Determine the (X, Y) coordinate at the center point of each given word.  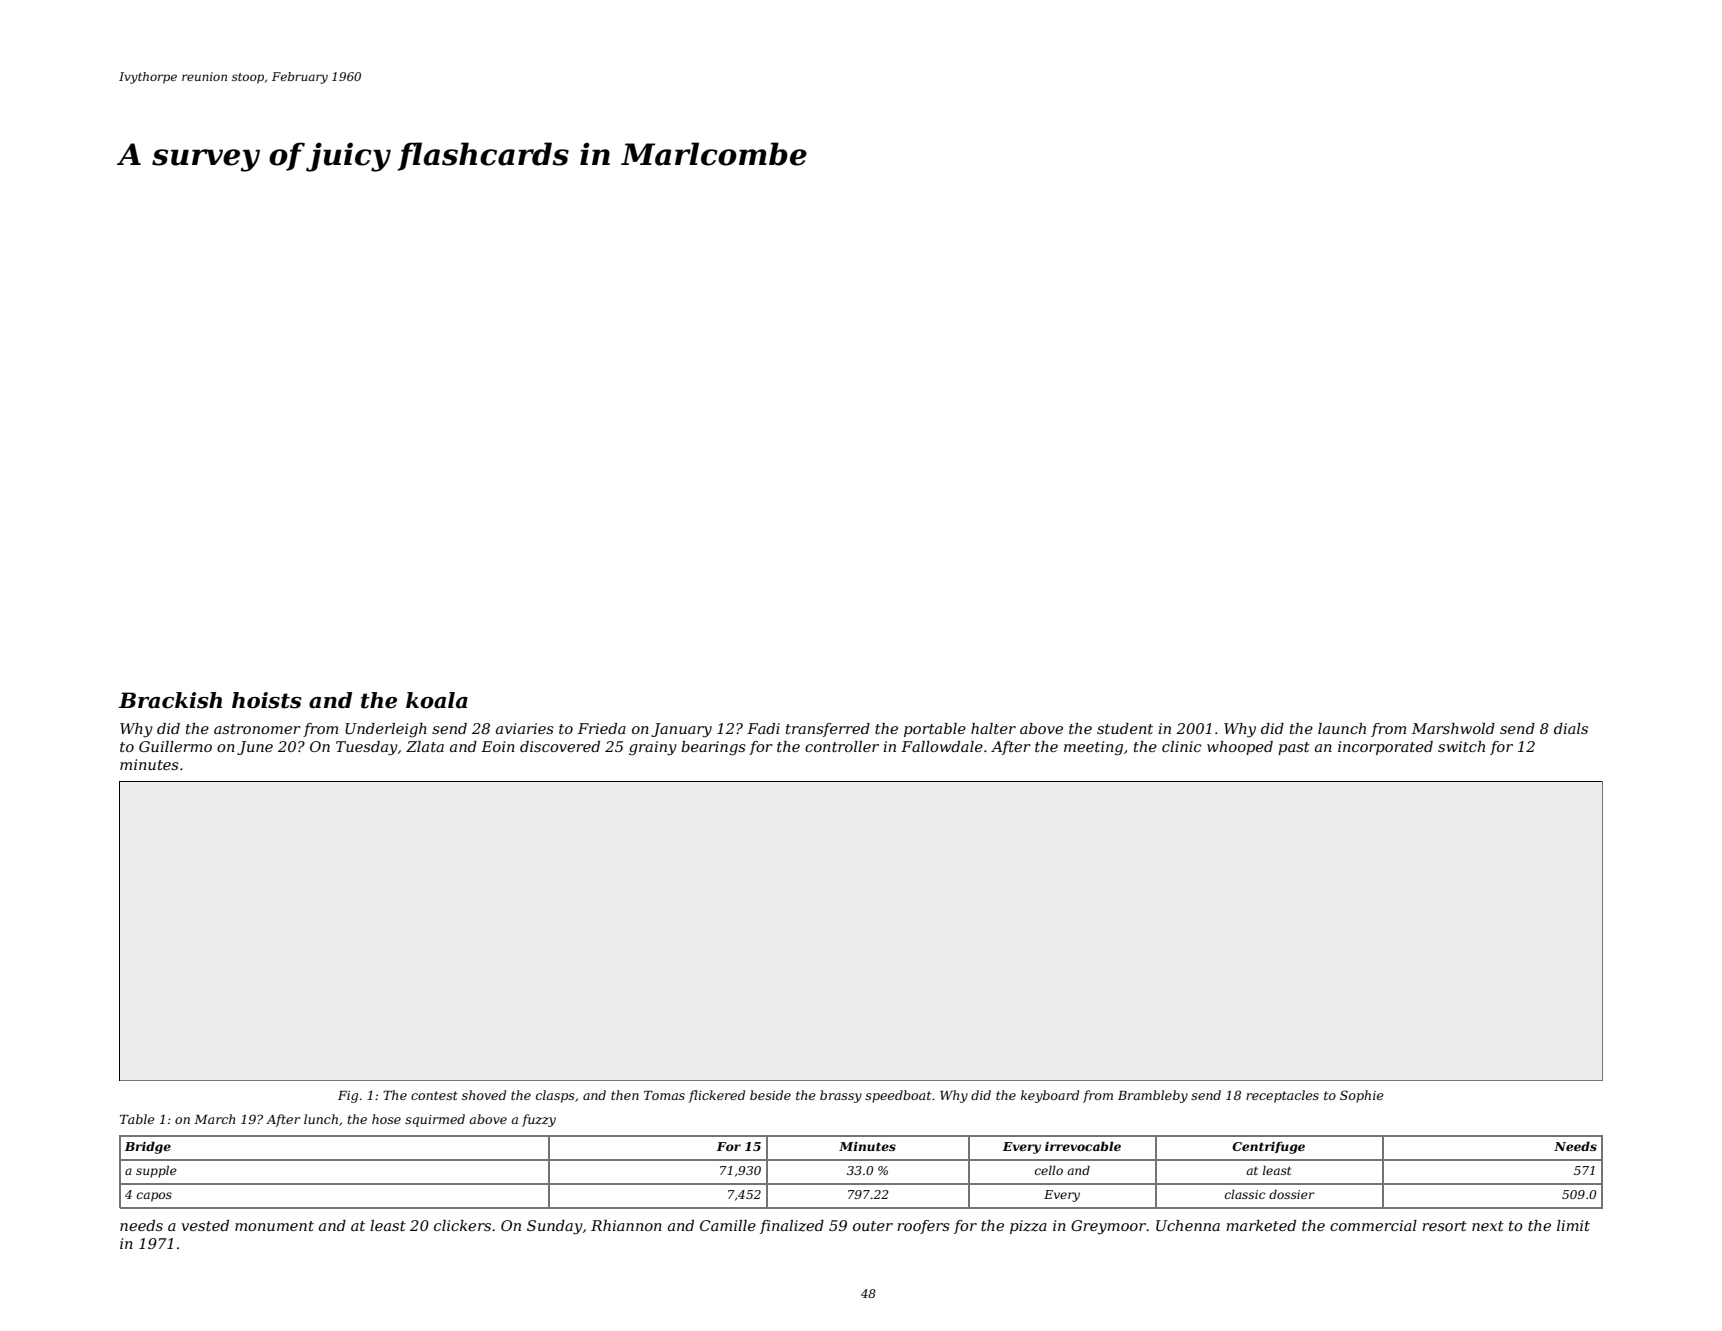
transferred (828, 730)
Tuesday (367, 748)
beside (770, 1095)
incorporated (1385, 748)
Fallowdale (942, 746)
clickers (462, 1225)
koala (437, 700)
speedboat (898, 1096)
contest (434, 1095)
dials (1571, 728)
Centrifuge (1268, 1147)
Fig (348, 1097)
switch (1461, 746)
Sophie (1361, 1096)
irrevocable (1083, 1146)
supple (156, 1171)
